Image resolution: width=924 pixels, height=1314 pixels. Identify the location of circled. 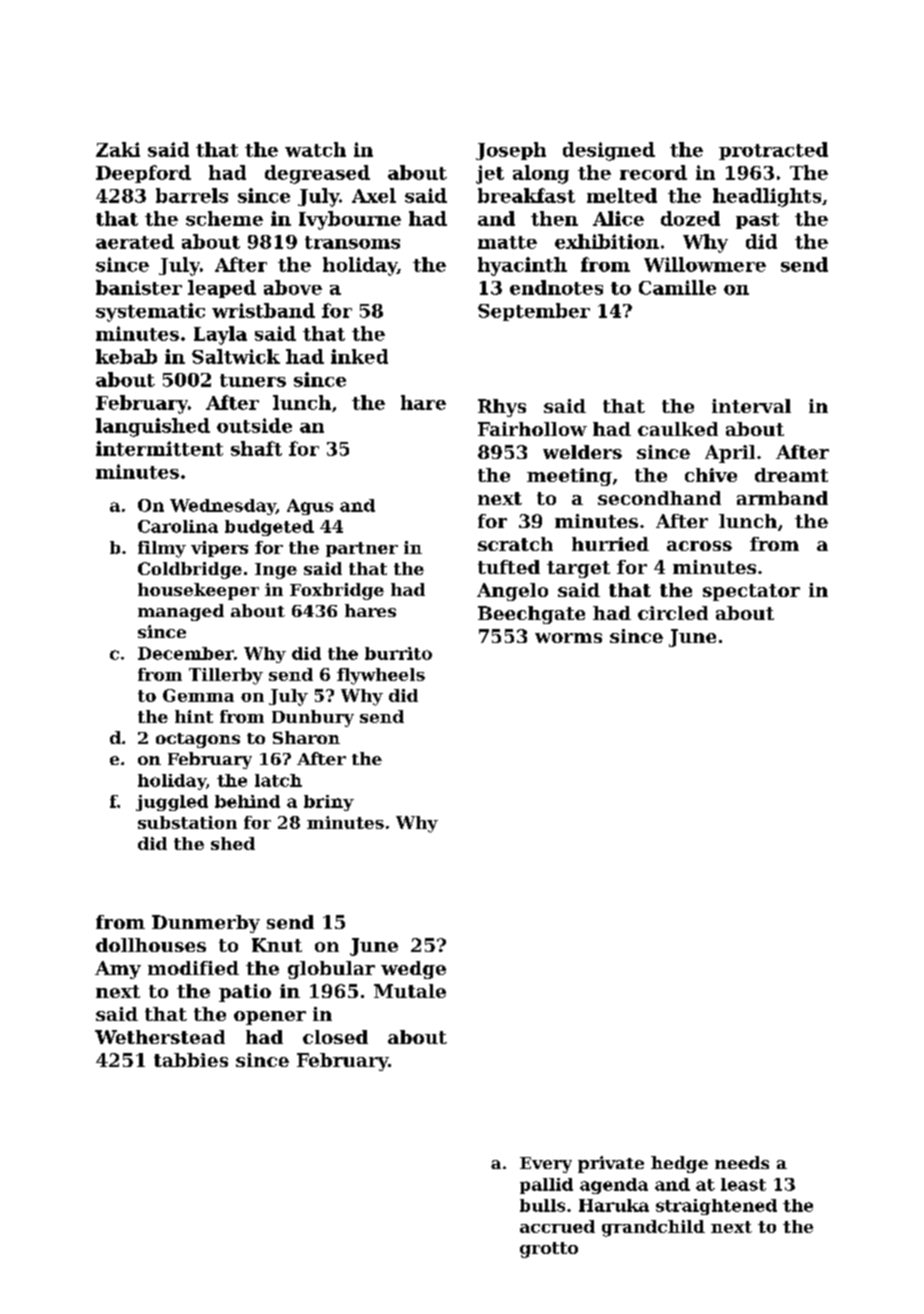
(673, 613).
